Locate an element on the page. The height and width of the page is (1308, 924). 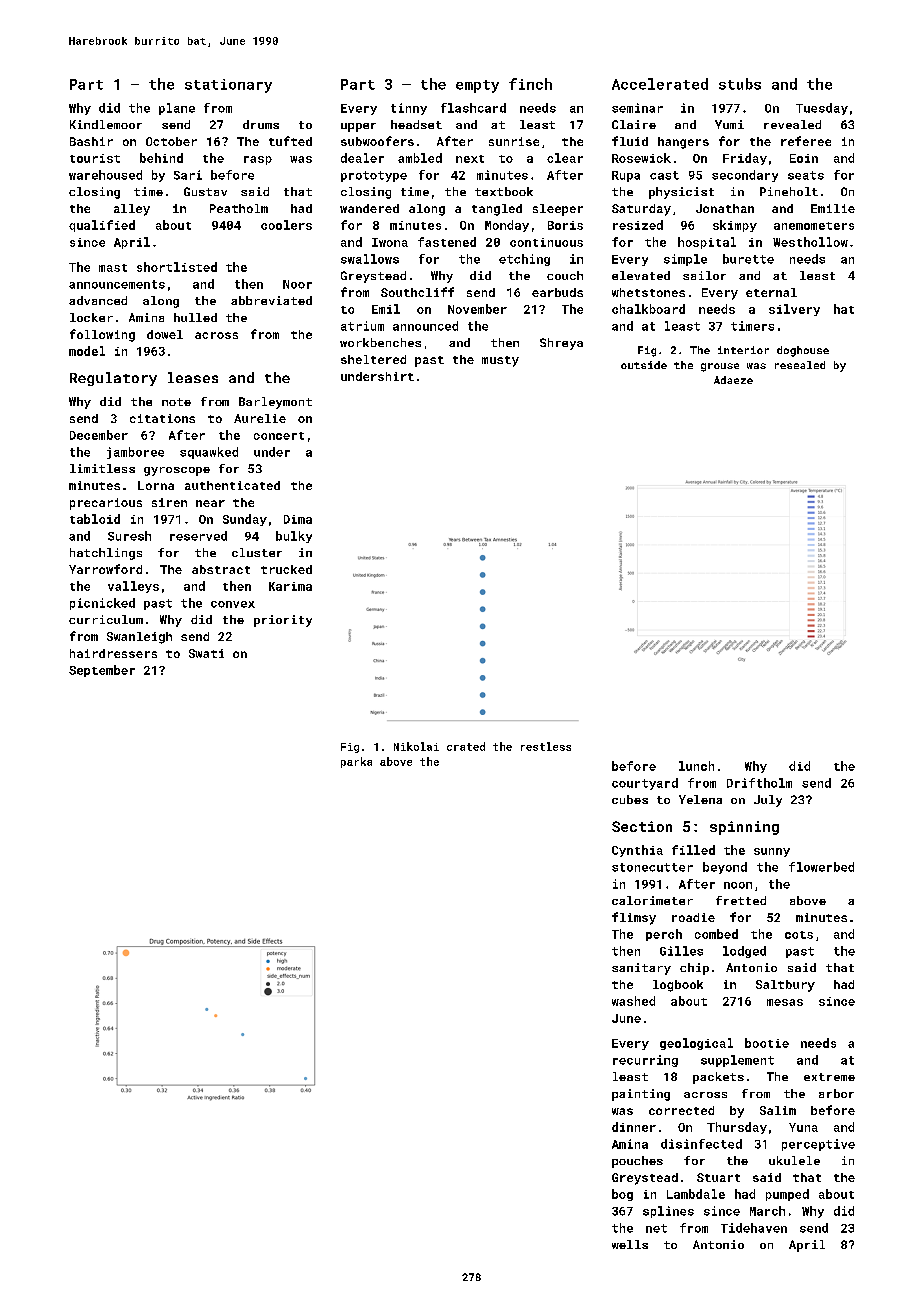
bog is located at coordinates (622, 1195).
